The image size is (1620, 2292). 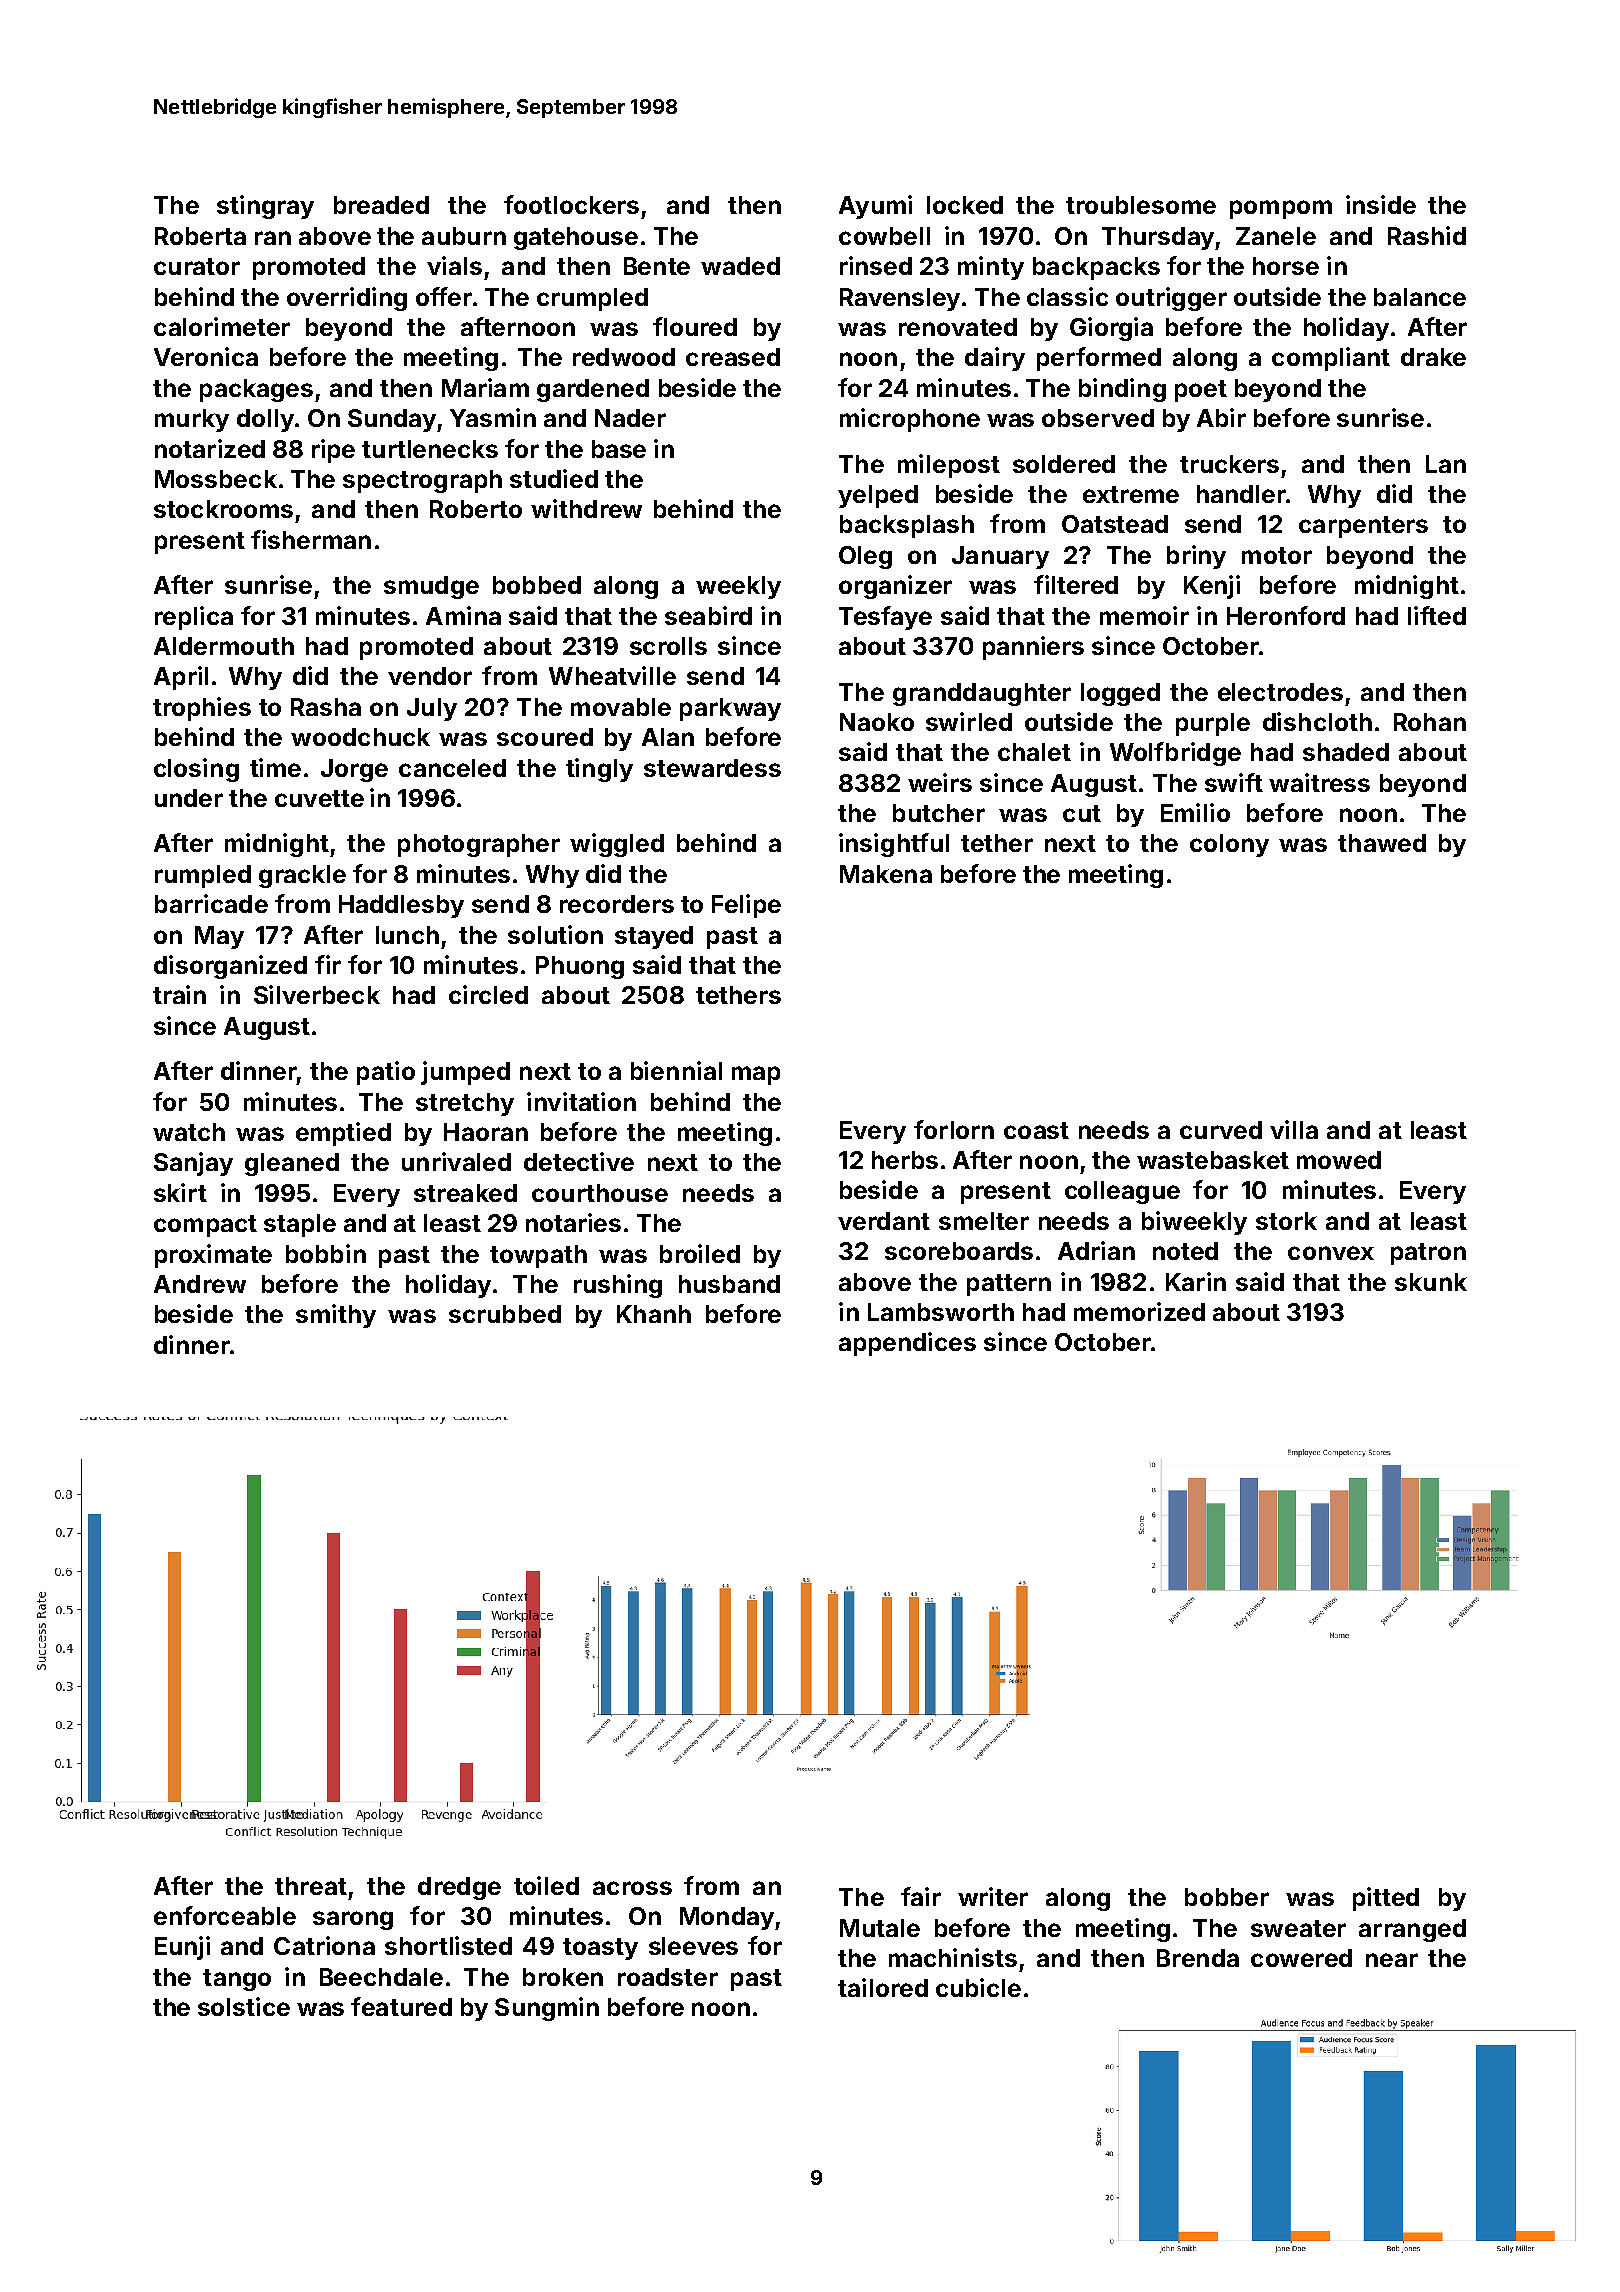 I want to click on Khanh, so click(x=654, y=1314).
